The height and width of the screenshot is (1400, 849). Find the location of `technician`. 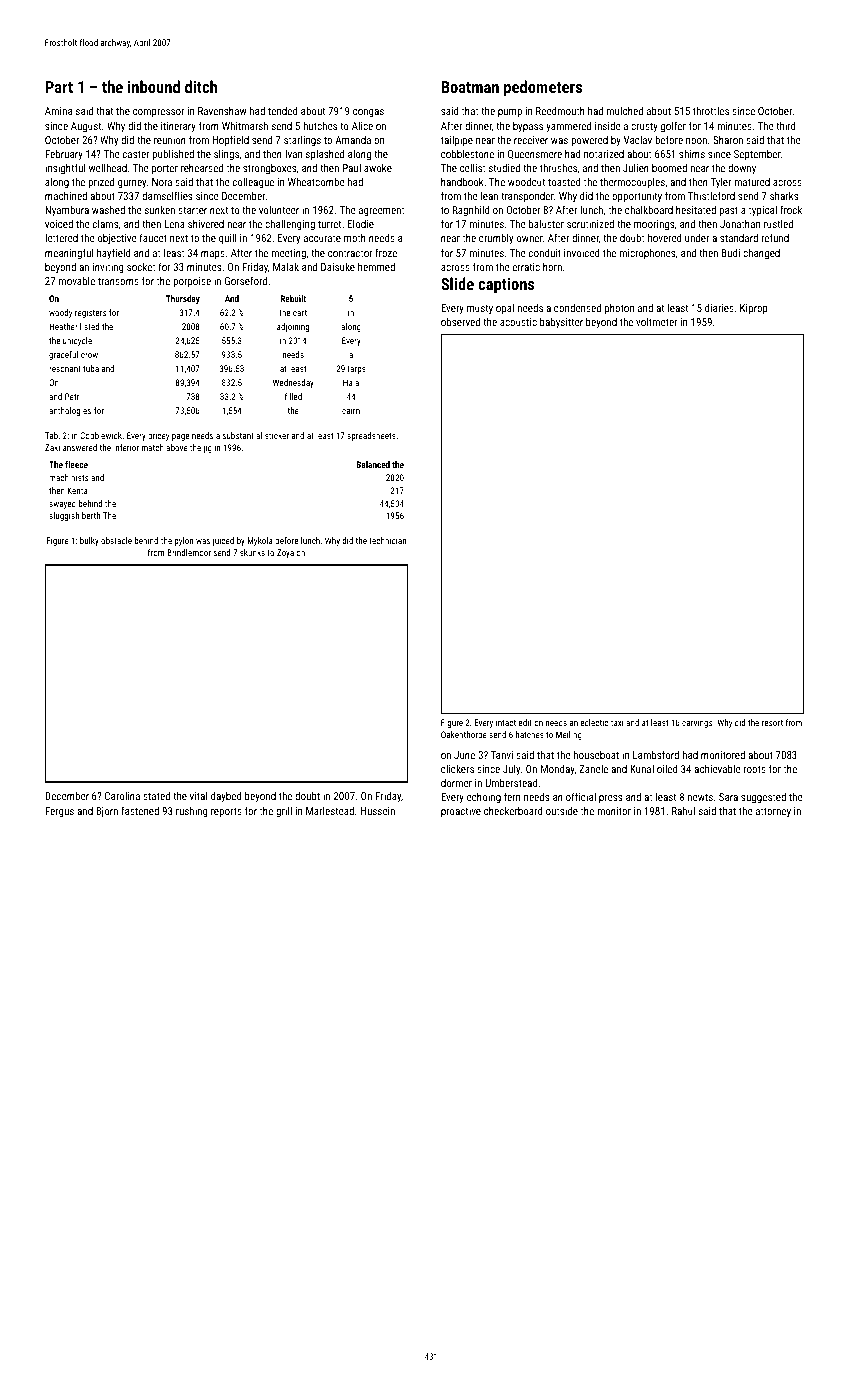

technician is located at coordinates (387, 540).
